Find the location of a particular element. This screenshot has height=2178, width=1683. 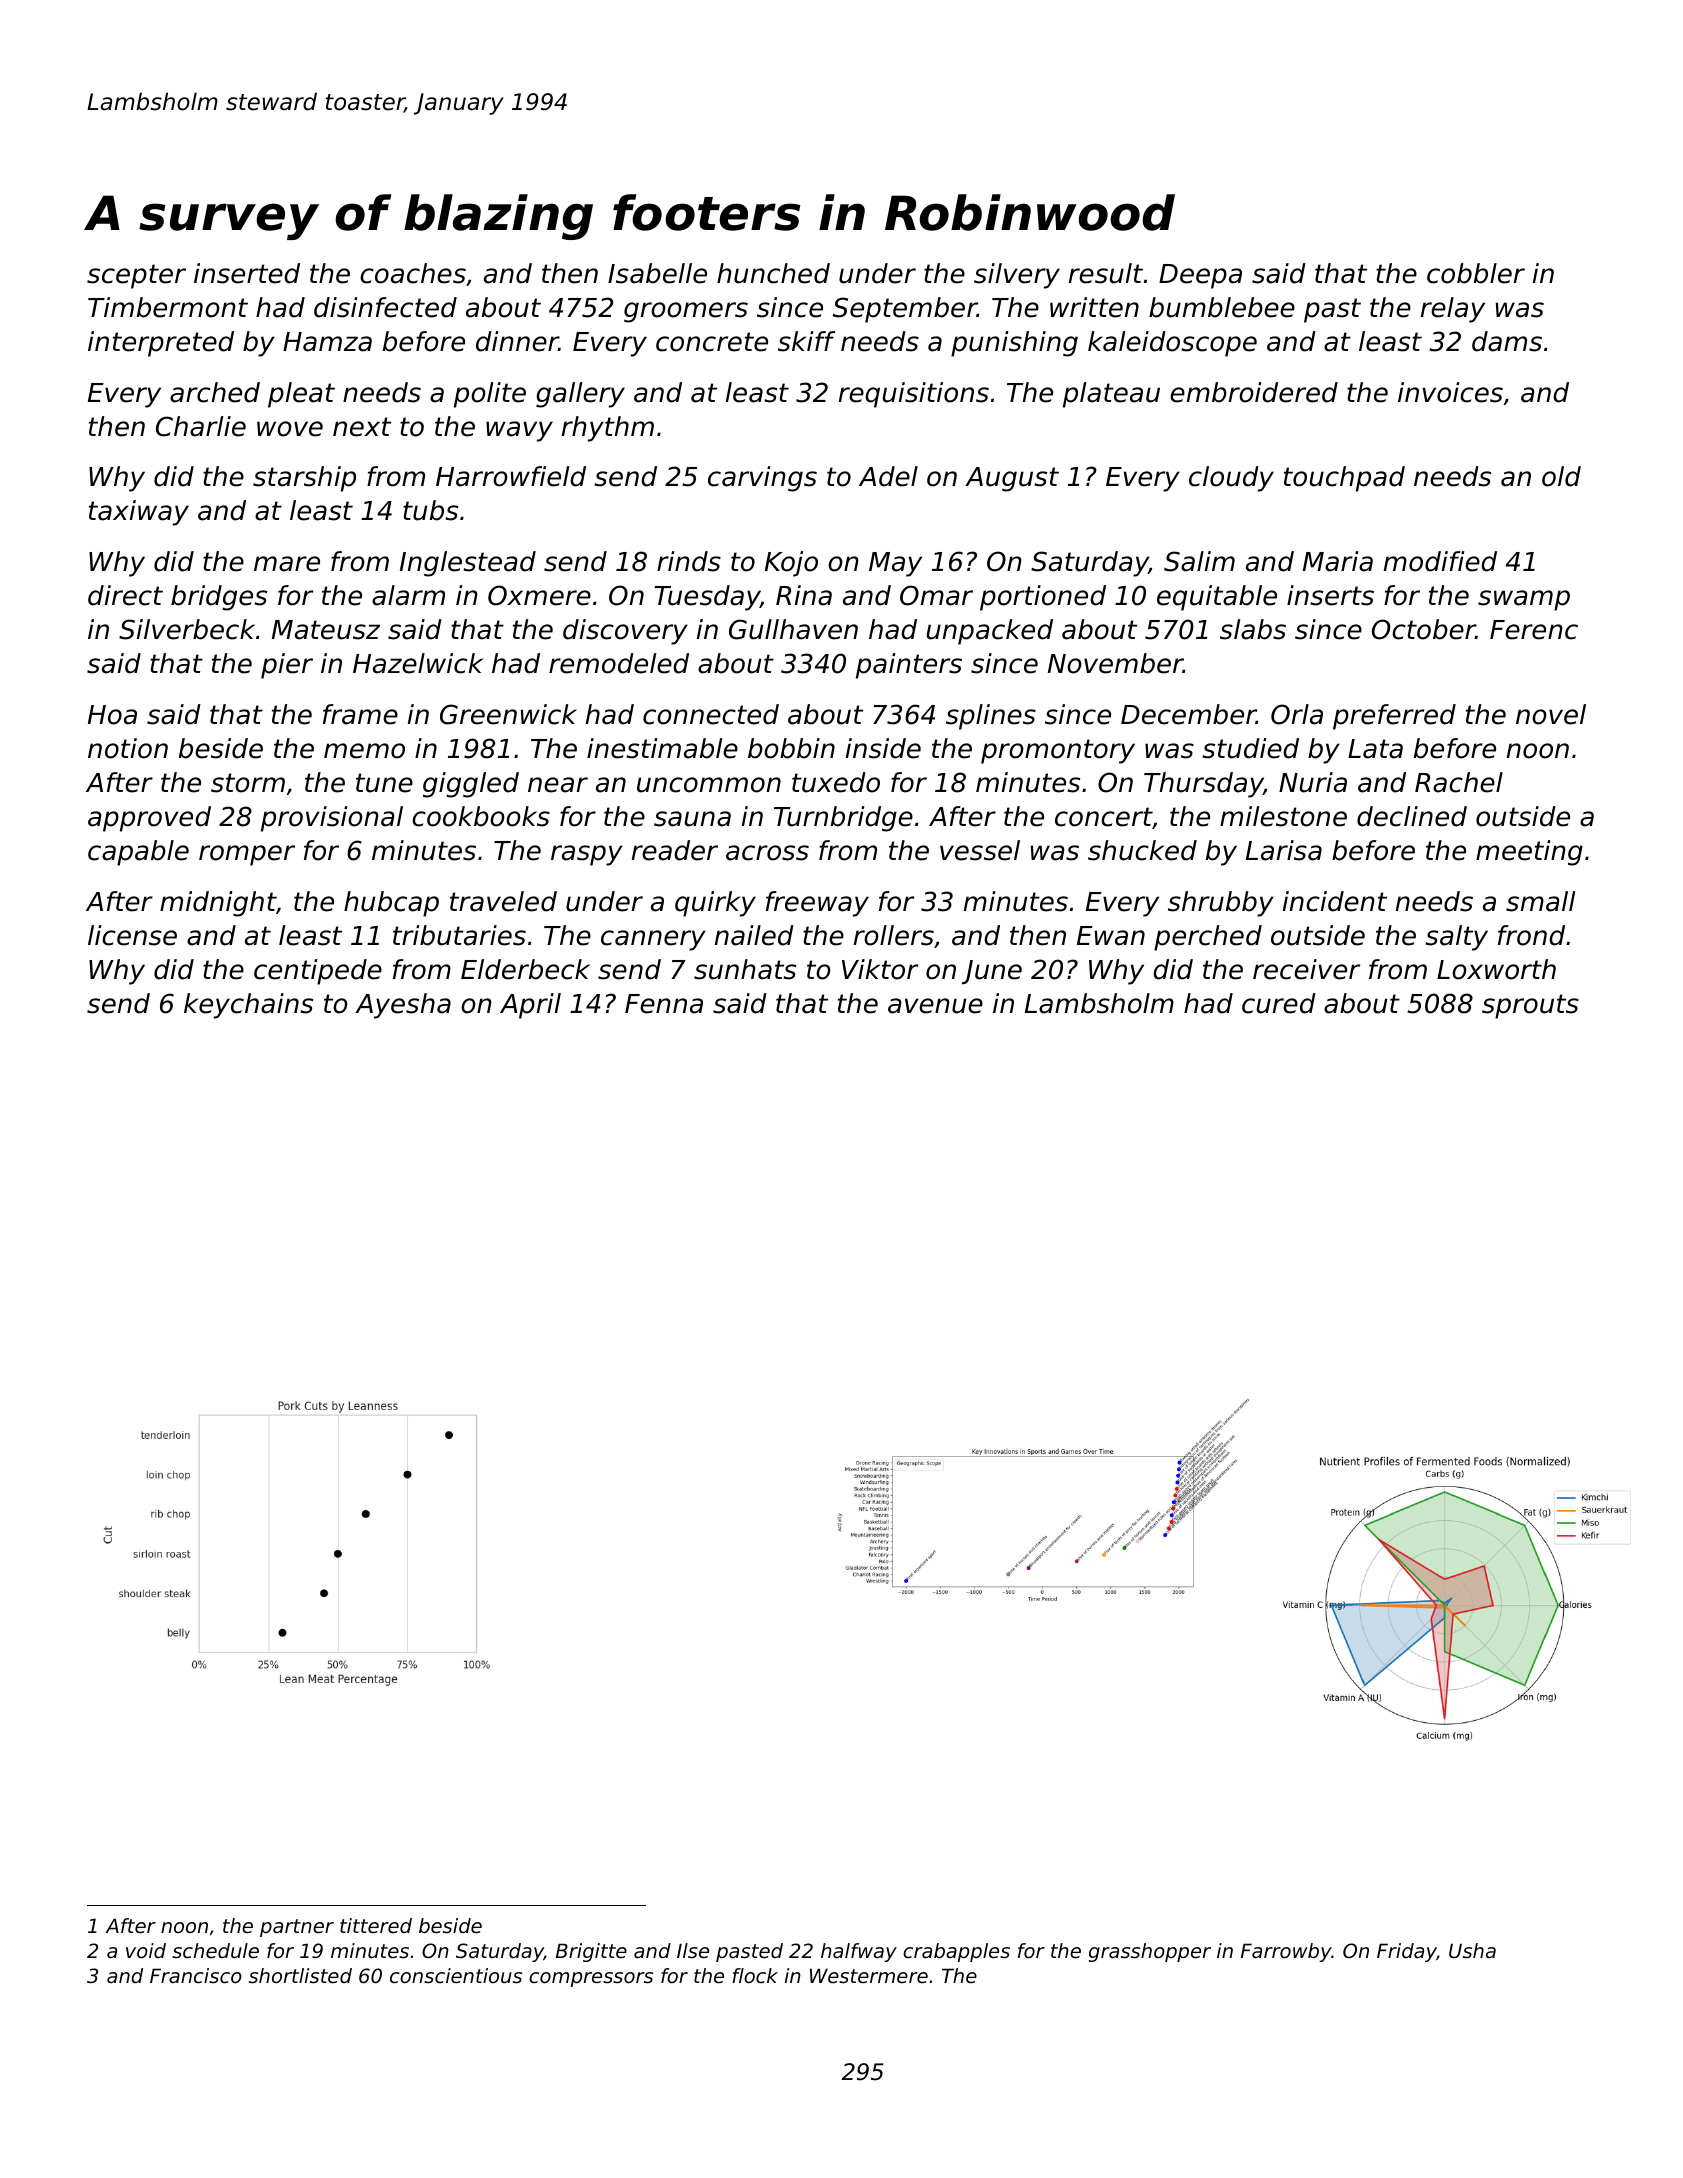

coaches is located at coordinates (413, 273).
